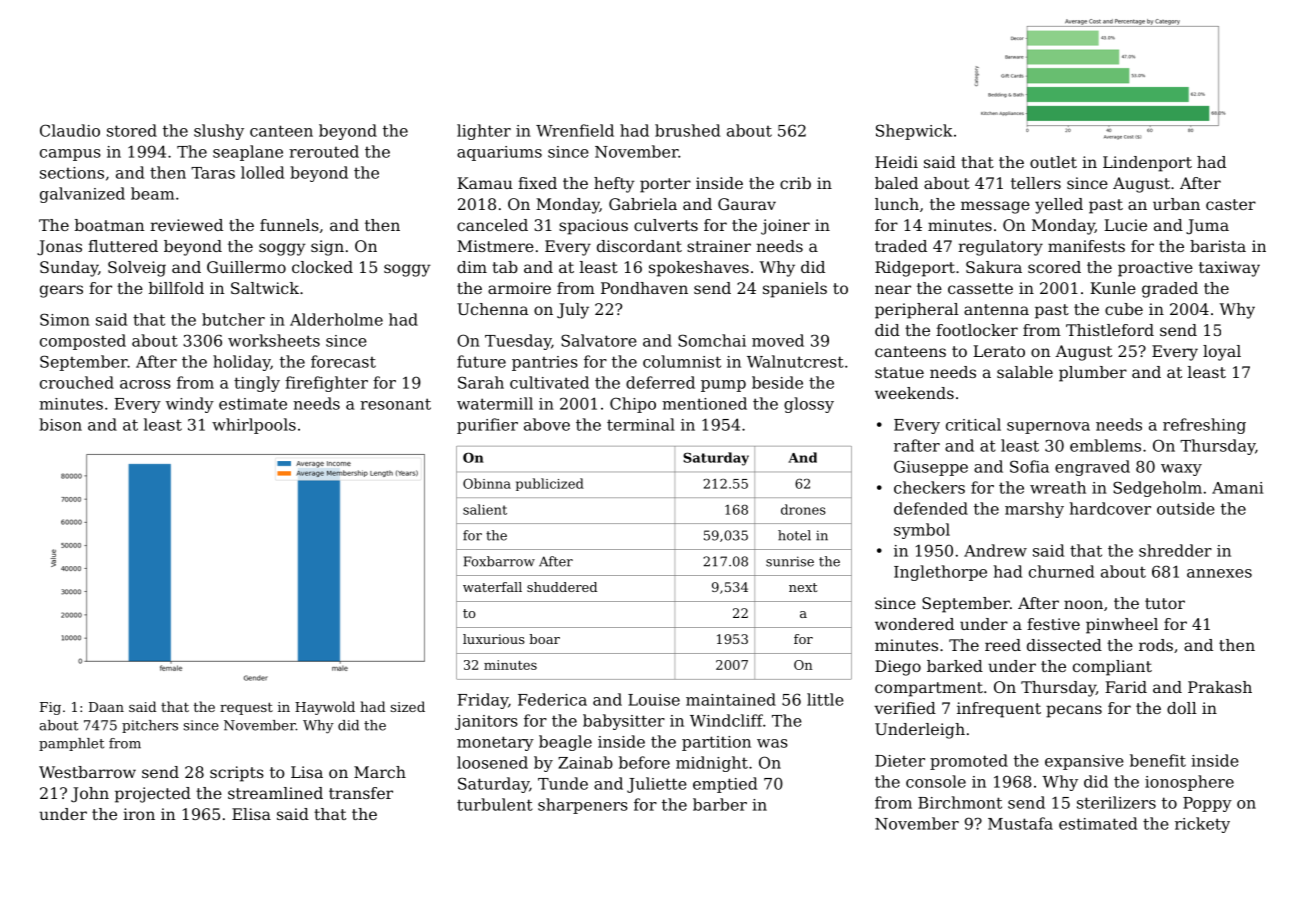 This screenshot has height=924, width=1308. Describe the element at coordinates (549, 382) in the screenshot. I see `cultivated` at that location.
